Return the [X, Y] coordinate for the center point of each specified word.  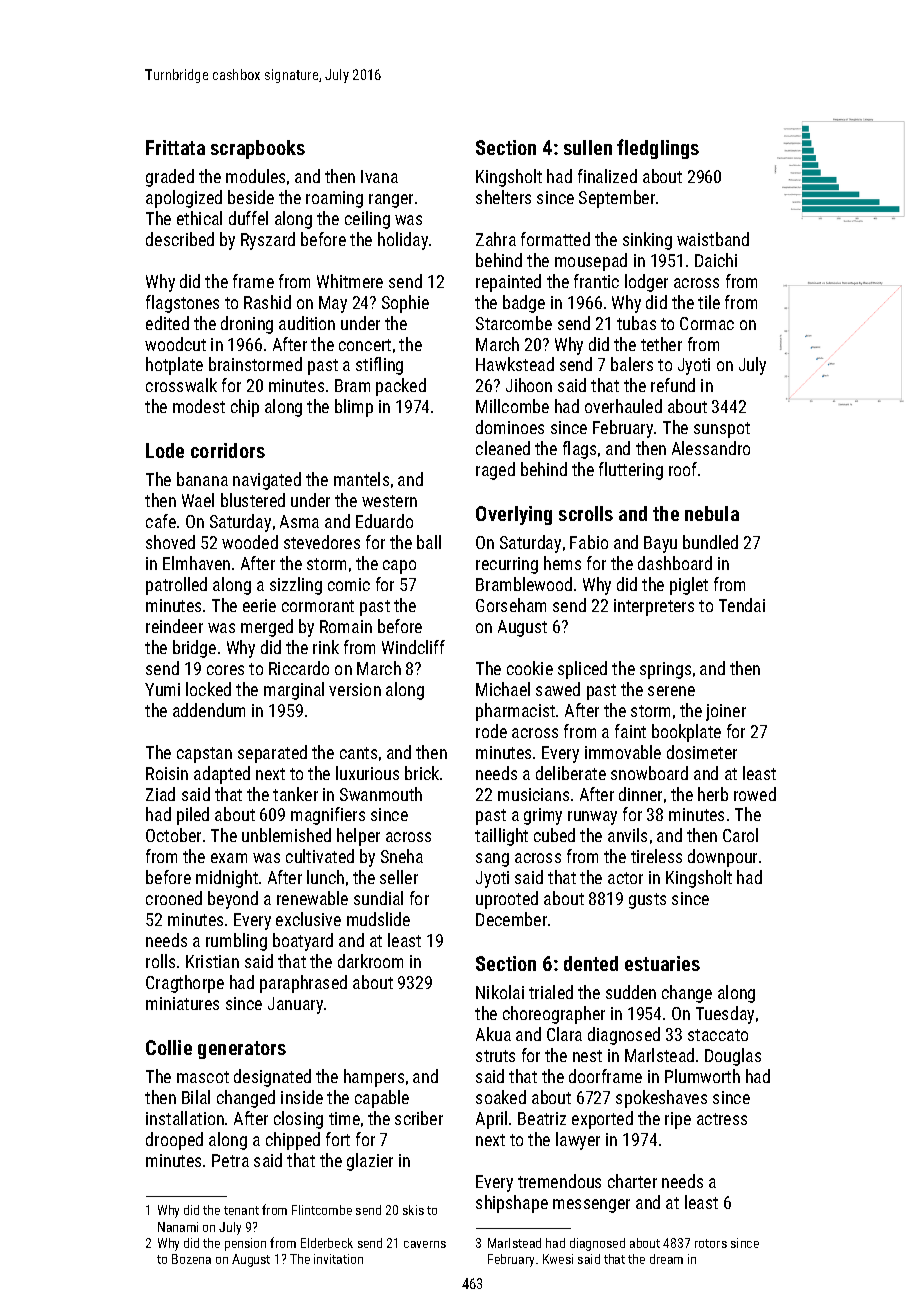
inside [302, 1097]
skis [413, 1210]
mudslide [378, 919]
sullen [588, 147]
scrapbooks [258, 149]
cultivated [320, 856]
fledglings [658, 149]
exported [602, 1120]
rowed [755, 794]
